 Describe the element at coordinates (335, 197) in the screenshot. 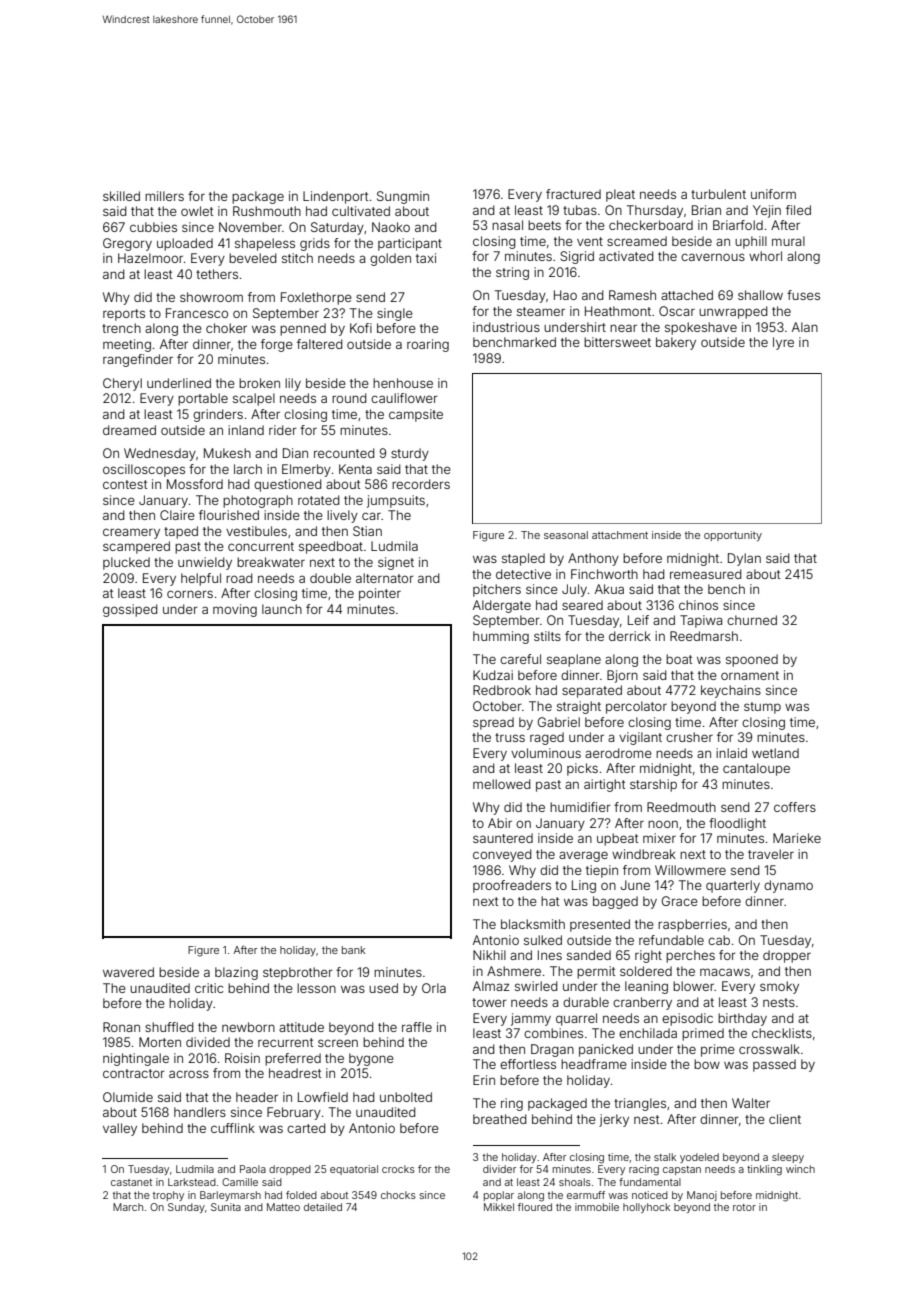

I see `Lindenport` at that location.
